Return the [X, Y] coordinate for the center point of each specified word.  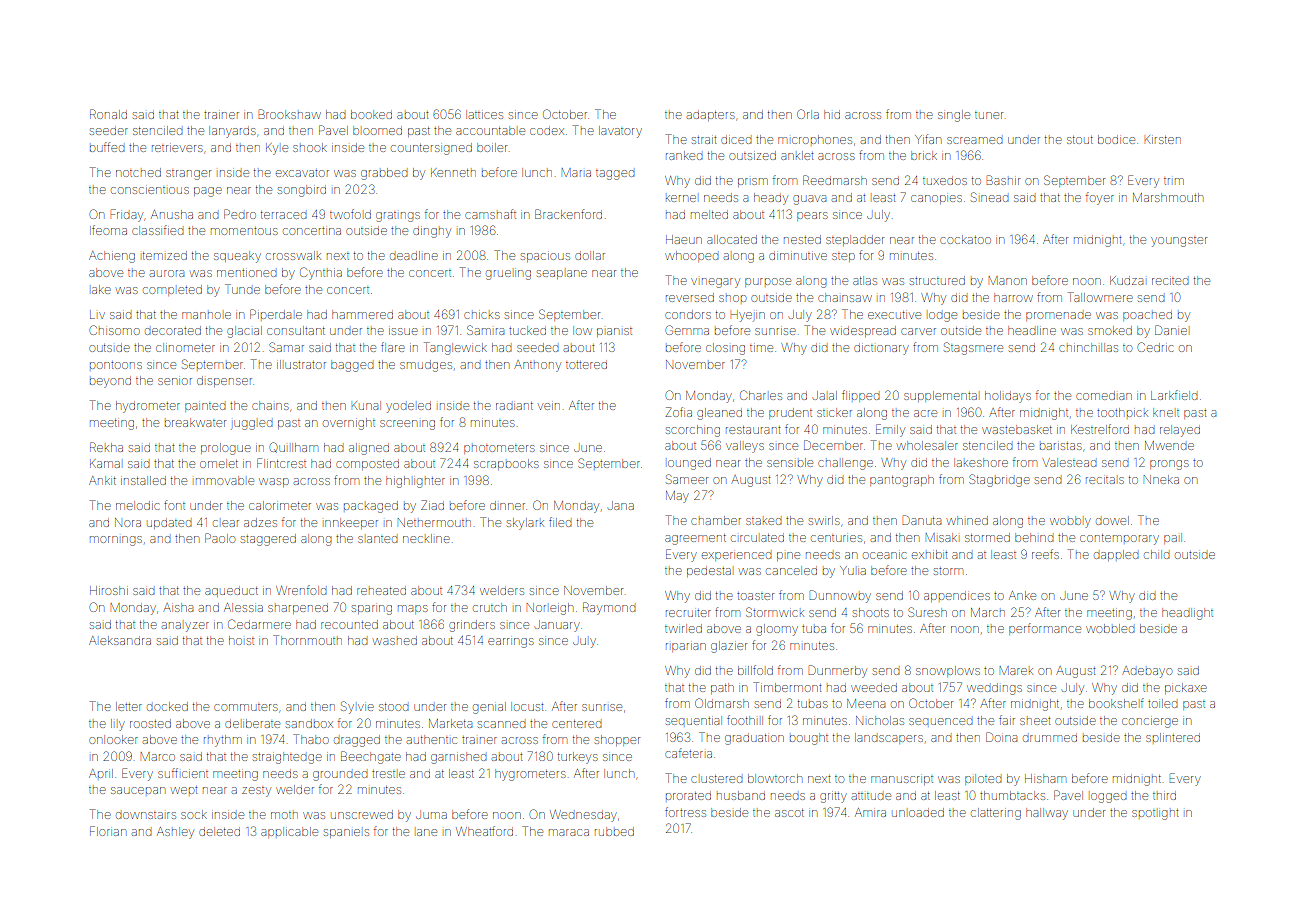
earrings [511, 643]
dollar [590, 255]
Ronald [108, 114]
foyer [1100, 198]
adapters [711, 116]
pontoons [116, 365]
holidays [1008, 397]
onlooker [113, 739]
